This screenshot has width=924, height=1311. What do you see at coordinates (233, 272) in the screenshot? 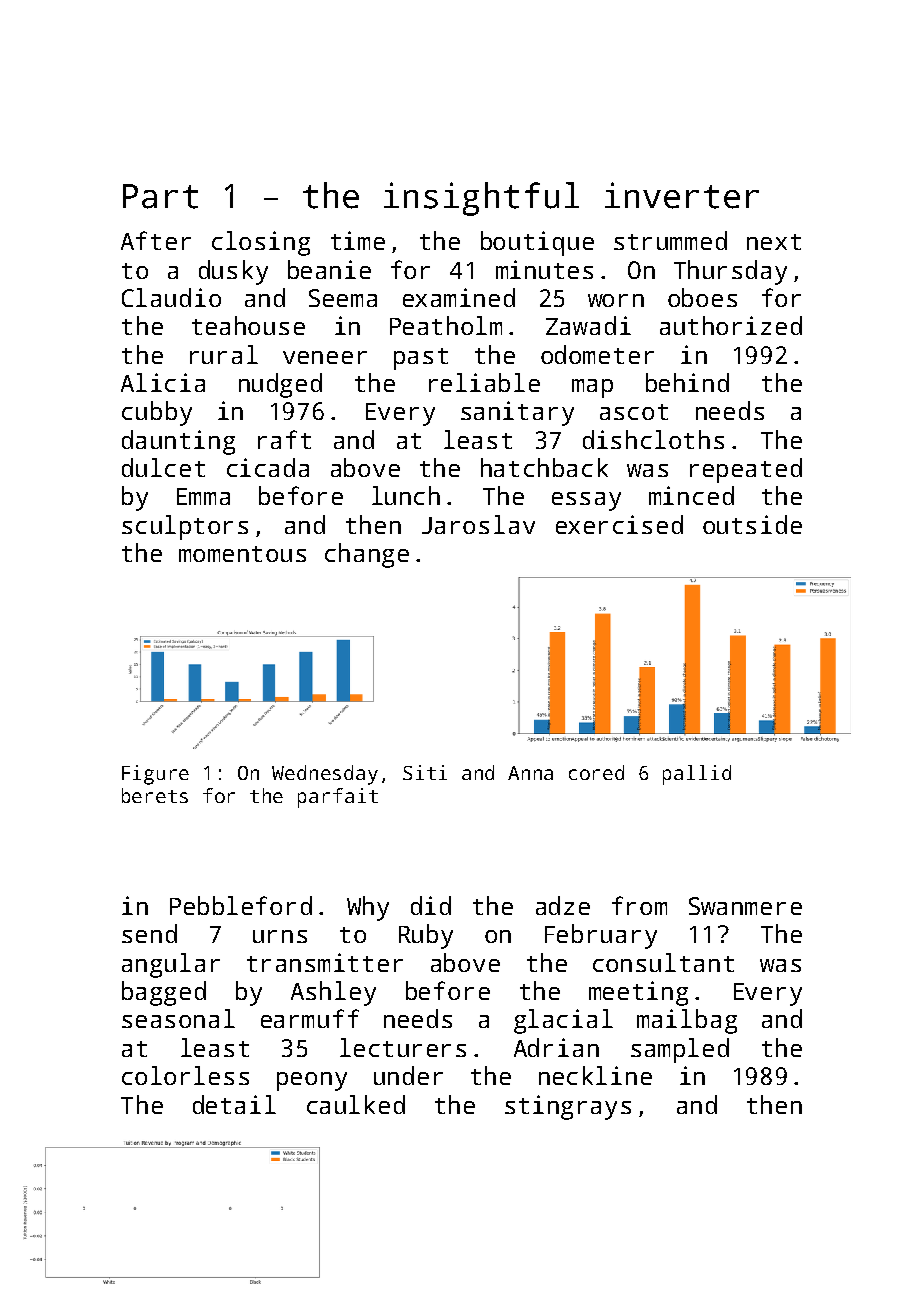
I see `dusky` at bounding box center [233, 272].
